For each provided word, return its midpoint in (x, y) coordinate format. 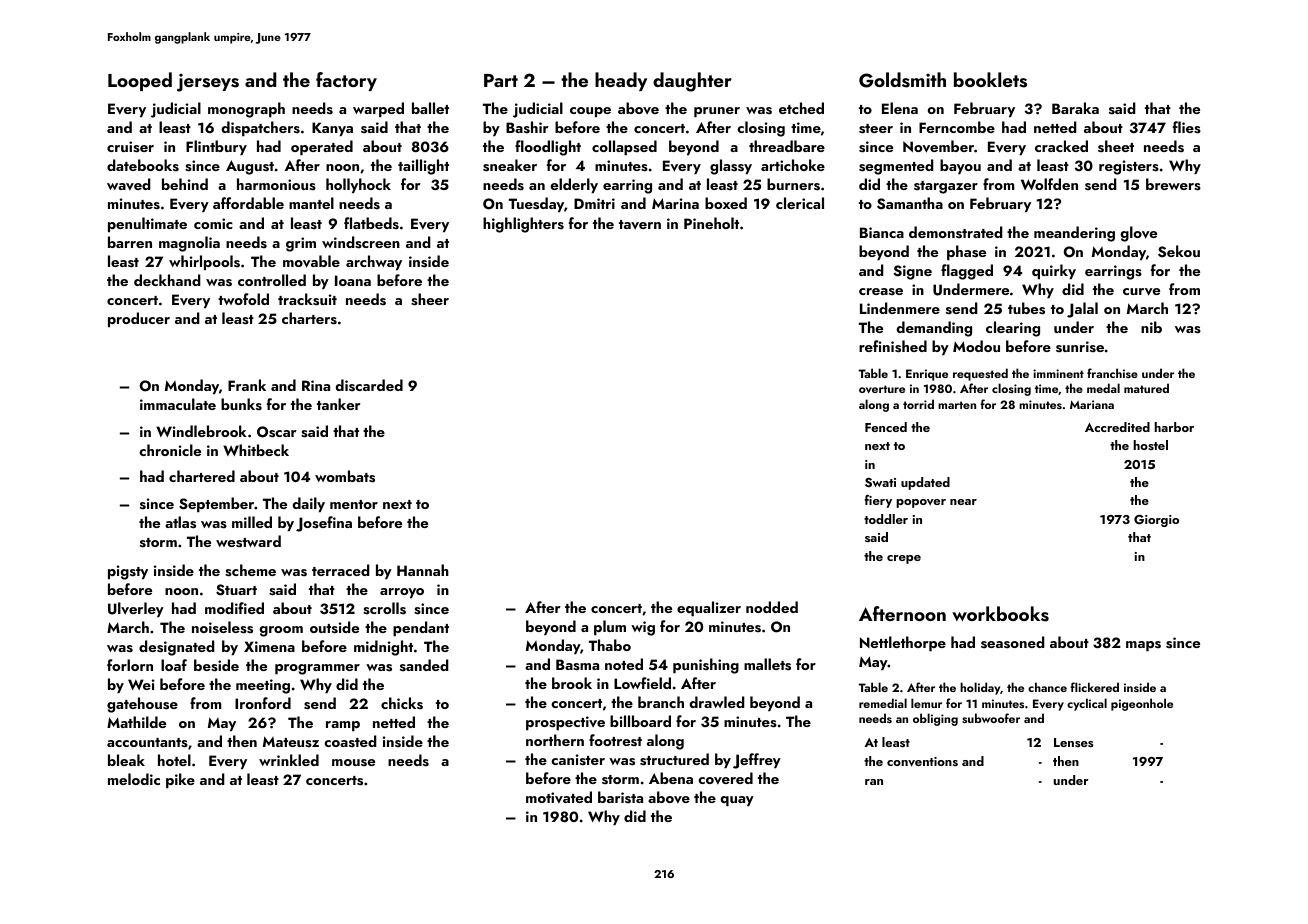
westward (248, 541)
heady (621, 81)
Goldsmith (902, 80)
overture (882, 389)
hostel (1150, 445)
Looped (140, 81)
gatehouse (142, 705)
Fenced (886, 427)
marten (957, 405)
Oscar (277, 432)
